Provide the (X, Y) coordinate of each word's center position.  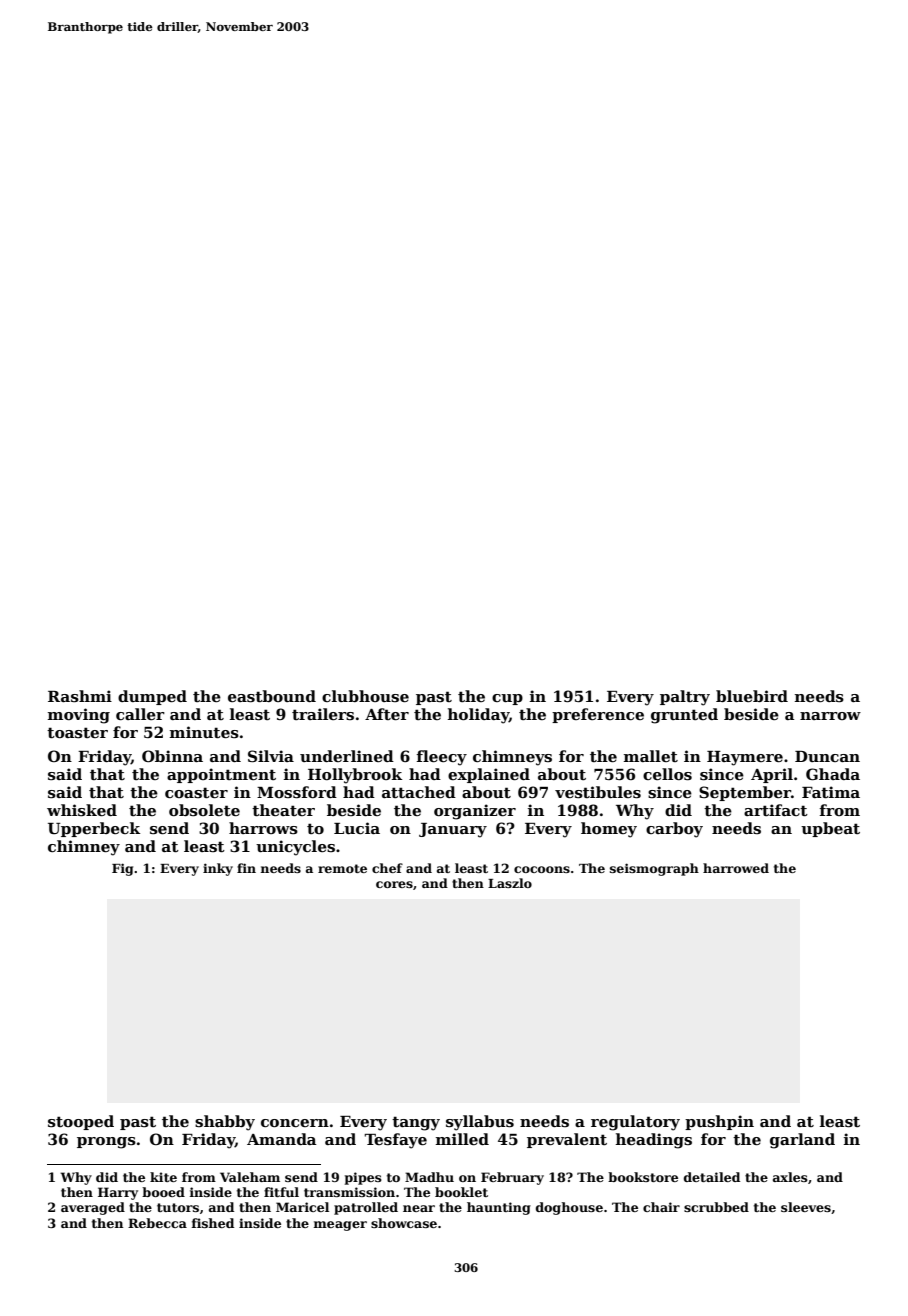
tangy (416, 1123)
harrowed (736, 868)
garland (802, 1141)
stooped (81, 1122)
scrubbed (716, 1207)
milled (462, 1139)
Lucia (357, 828)
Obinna (172, 756)
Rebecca (157, 1223)
